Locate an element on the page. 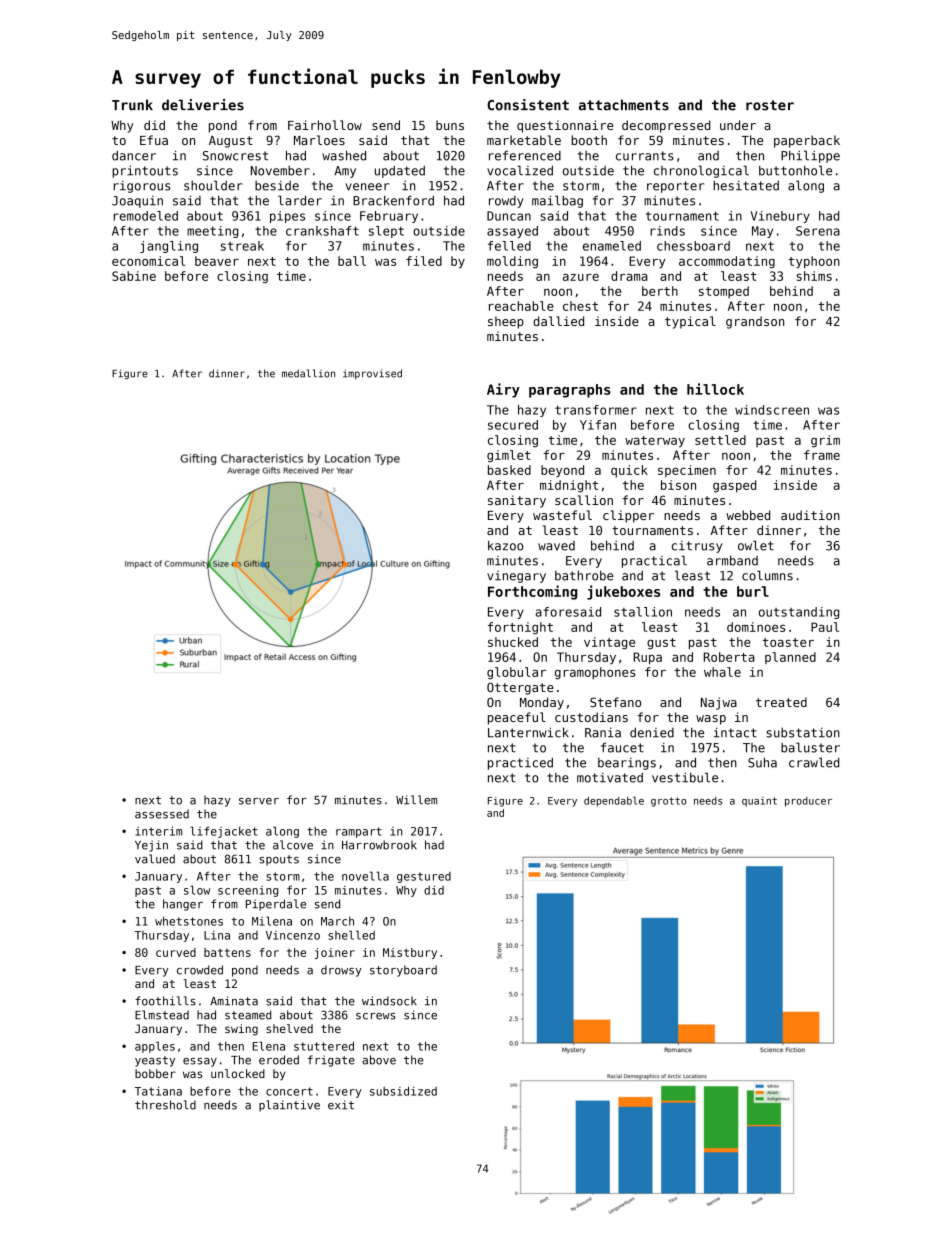  gestured is located at coordinates (424, 877).
